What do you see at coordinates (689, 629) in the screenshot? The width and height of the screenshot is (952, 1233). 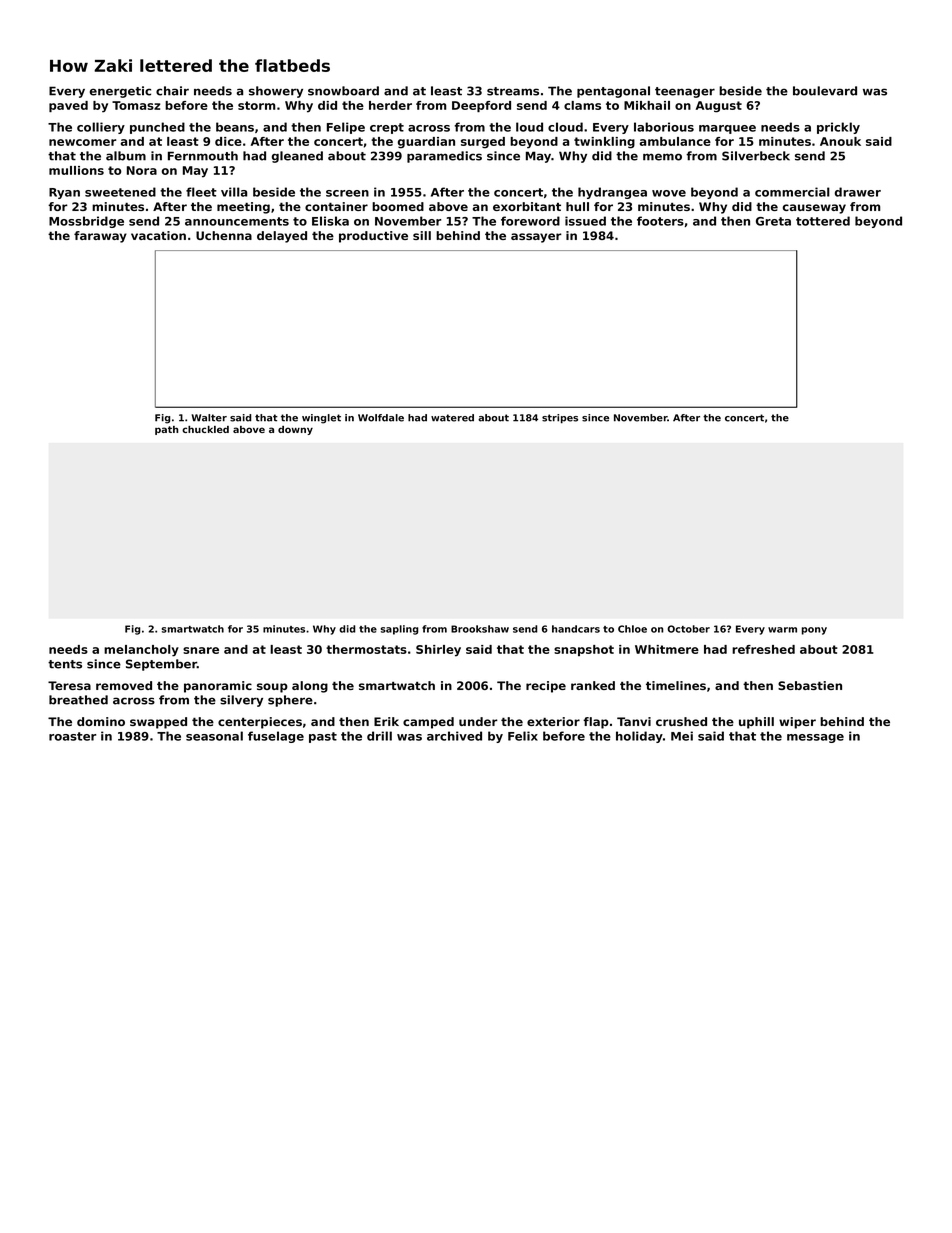 I see `October` at bounding box center [689, 629].
